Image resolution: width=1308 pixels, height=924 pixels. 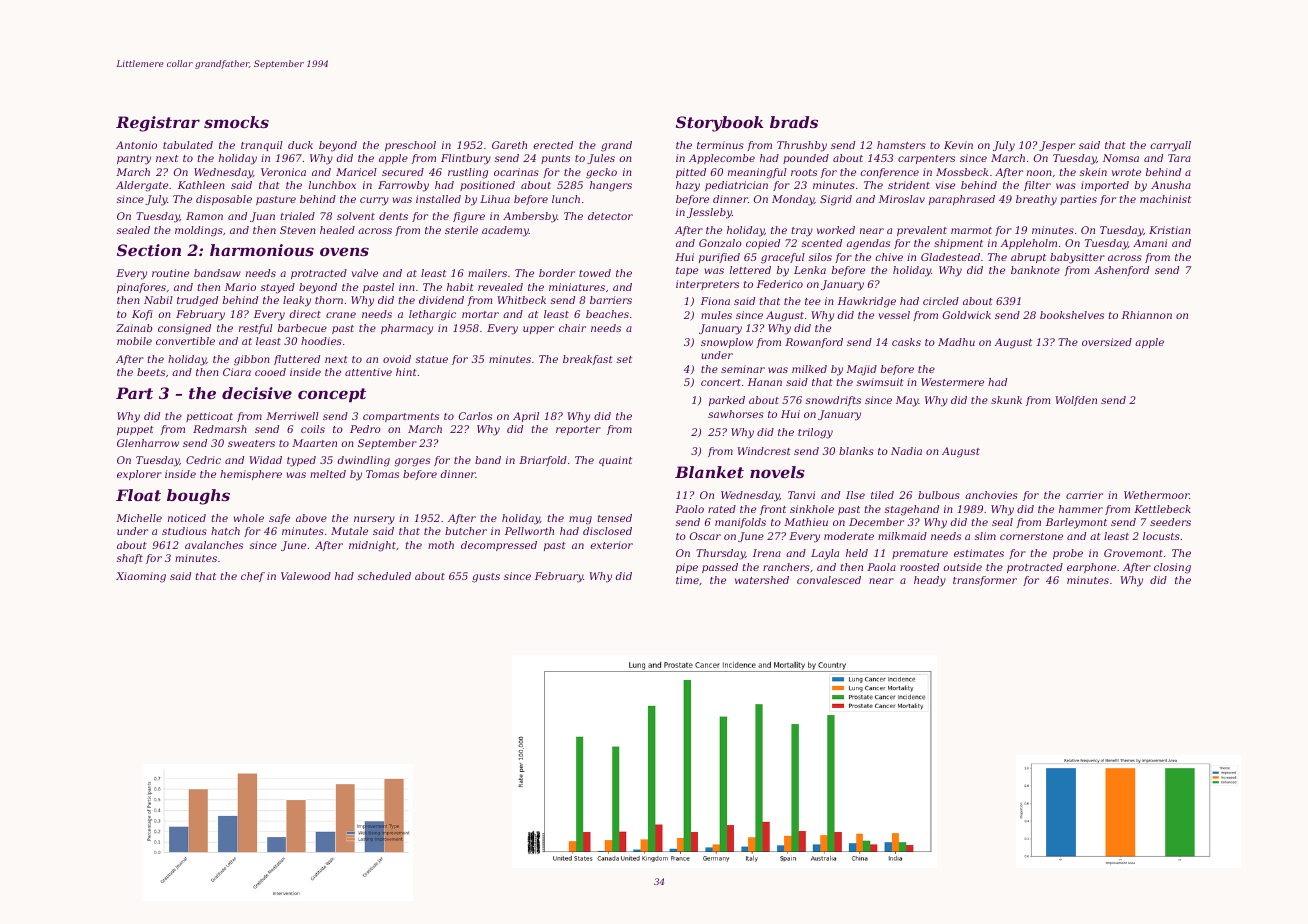 I want to click on Briarfold, so click(x=543, y=461).
